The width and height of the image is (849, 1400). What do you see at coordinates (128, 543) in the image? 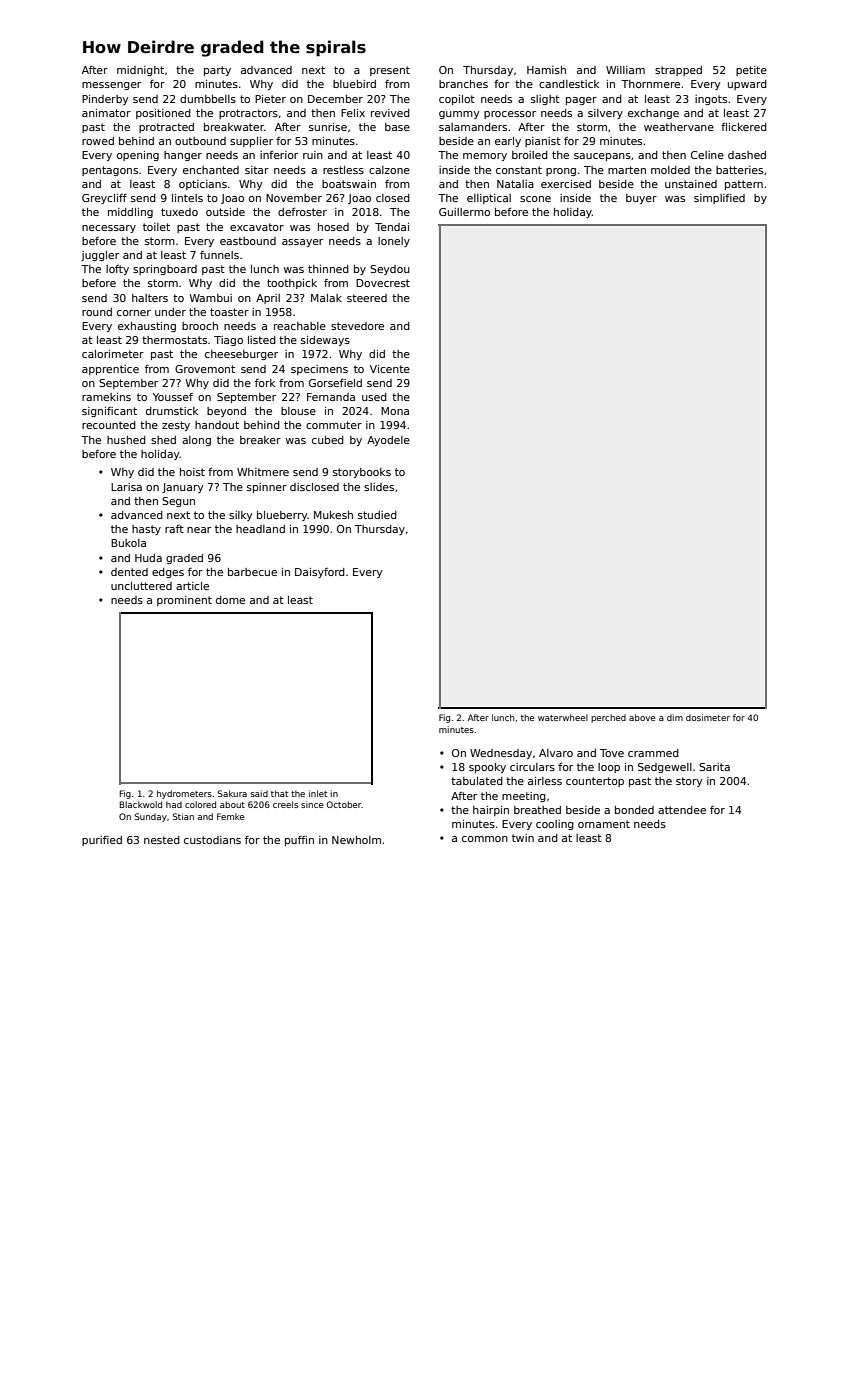
I see `Bukola` at bounding box center [128, 543].
